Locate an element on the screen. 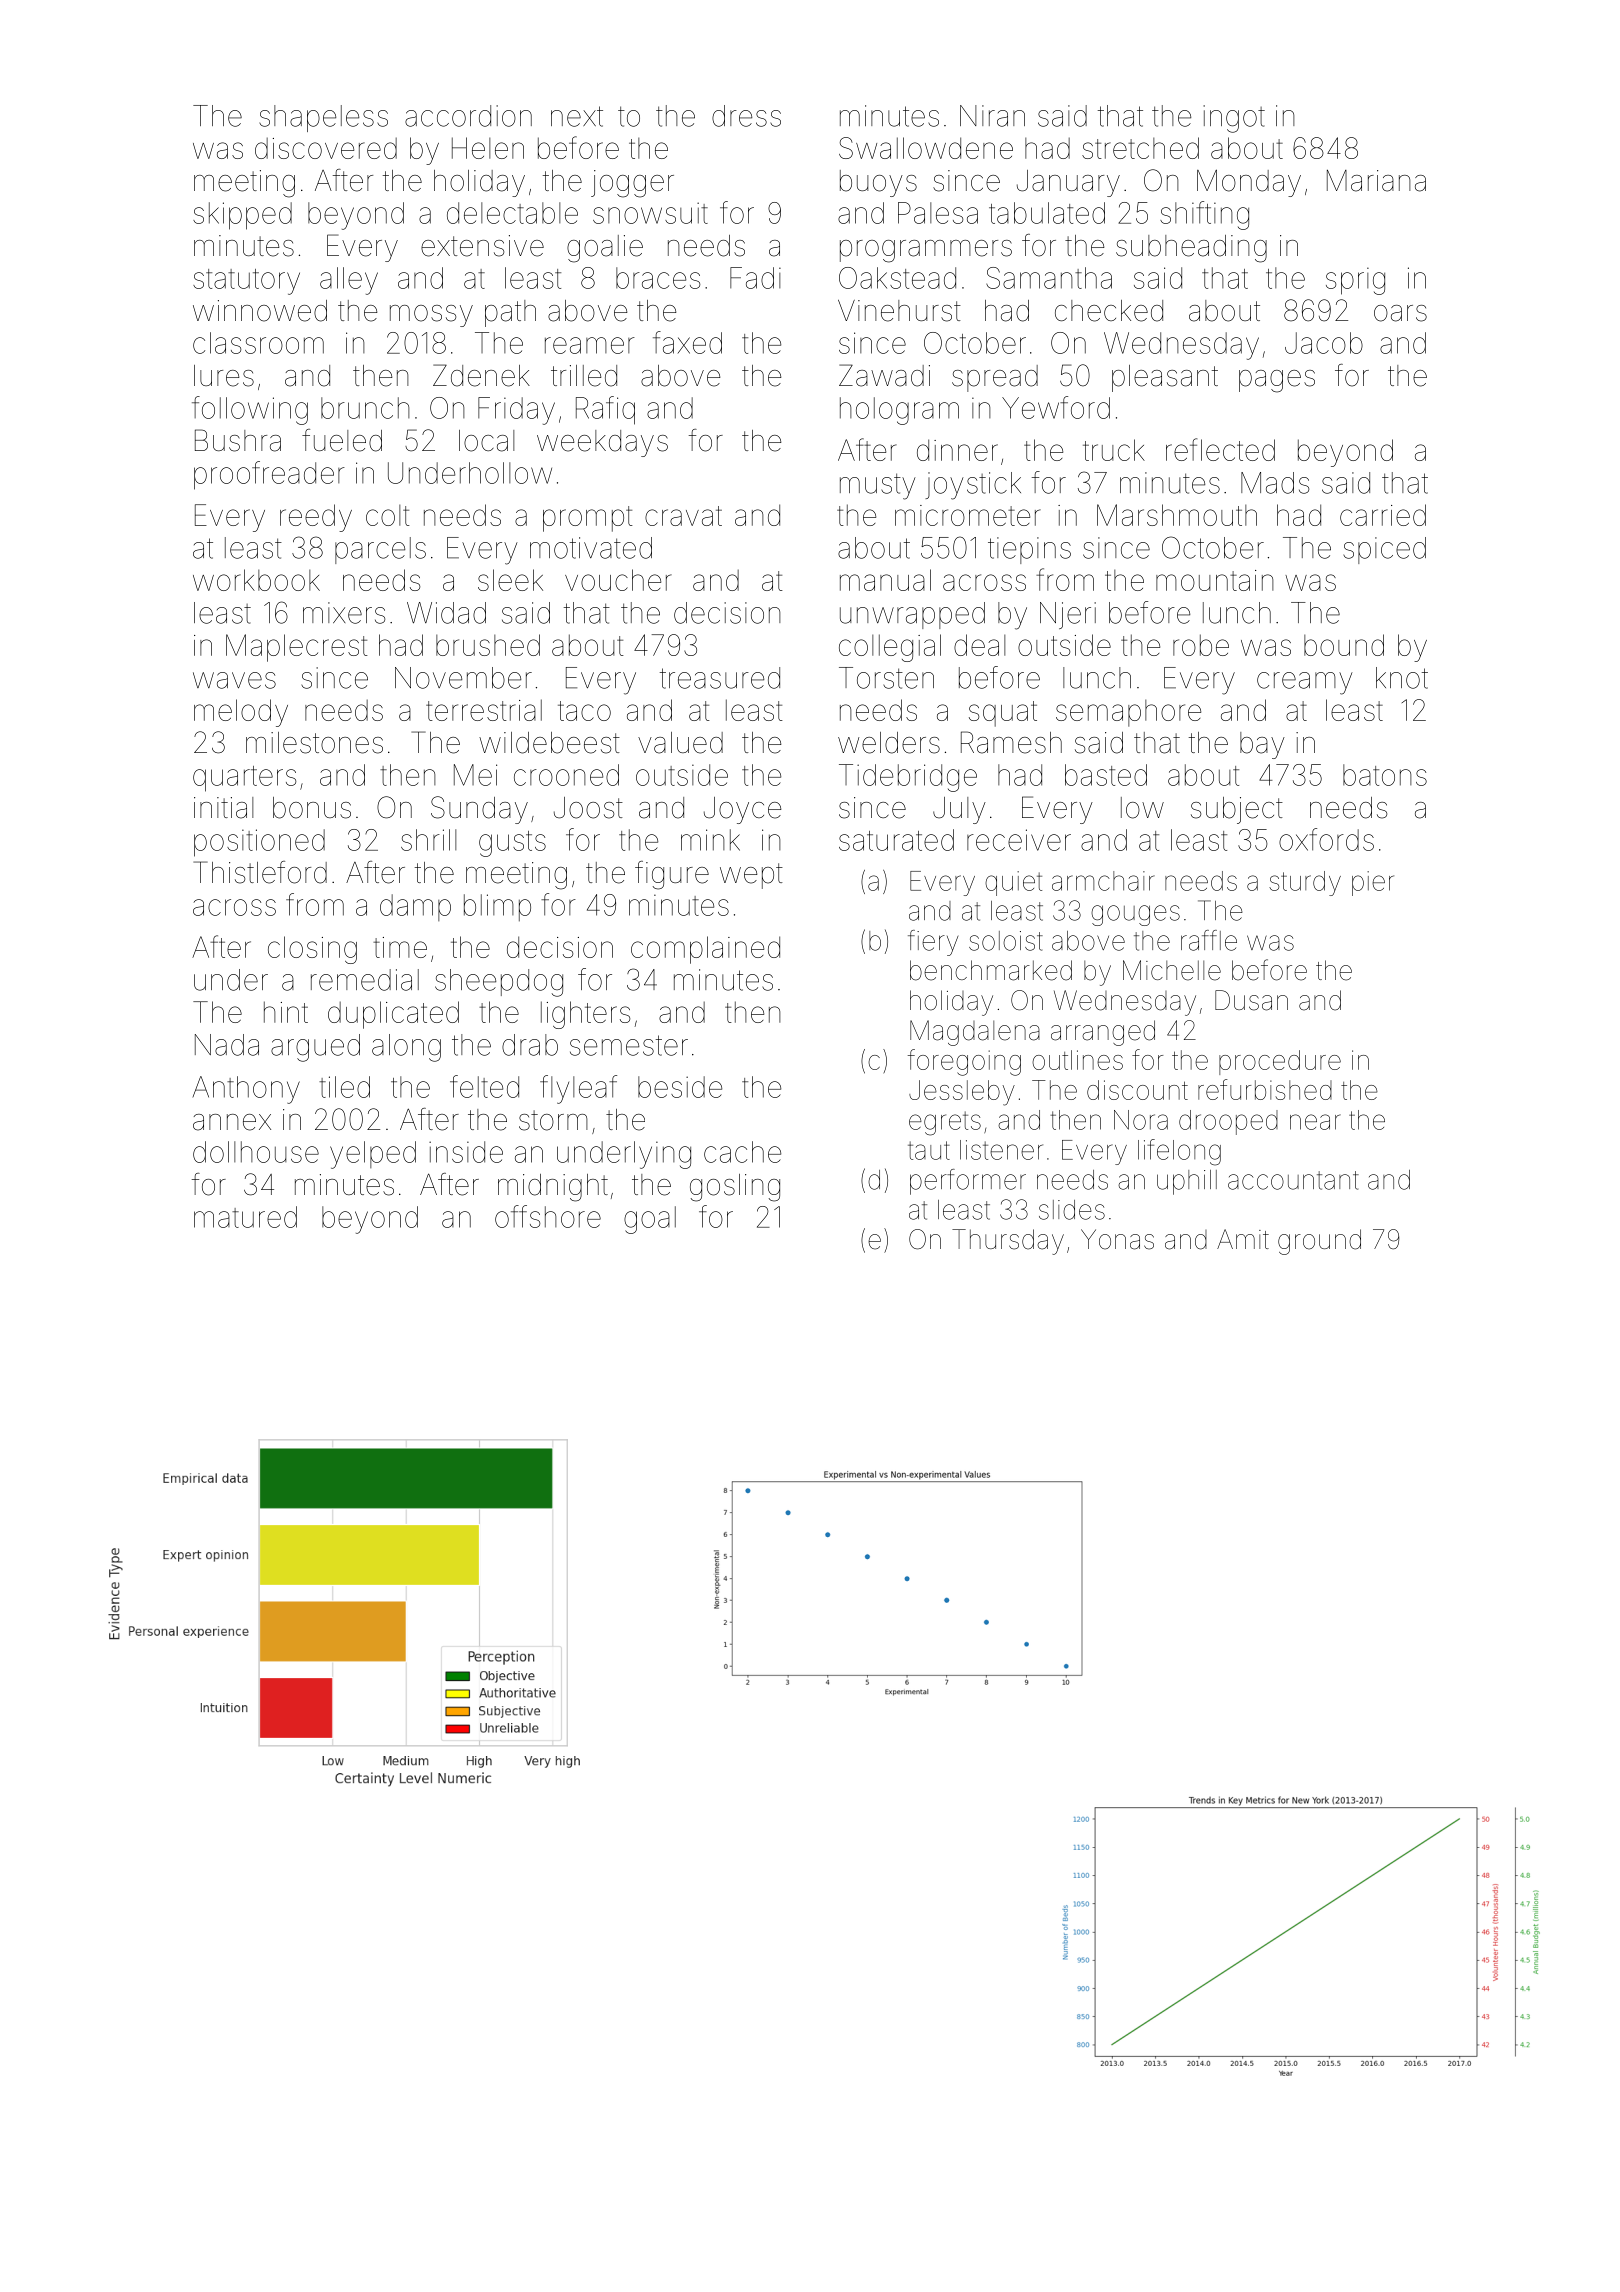 The image size is (1620, 2292). robe is located at coordinates (1201, 645).
